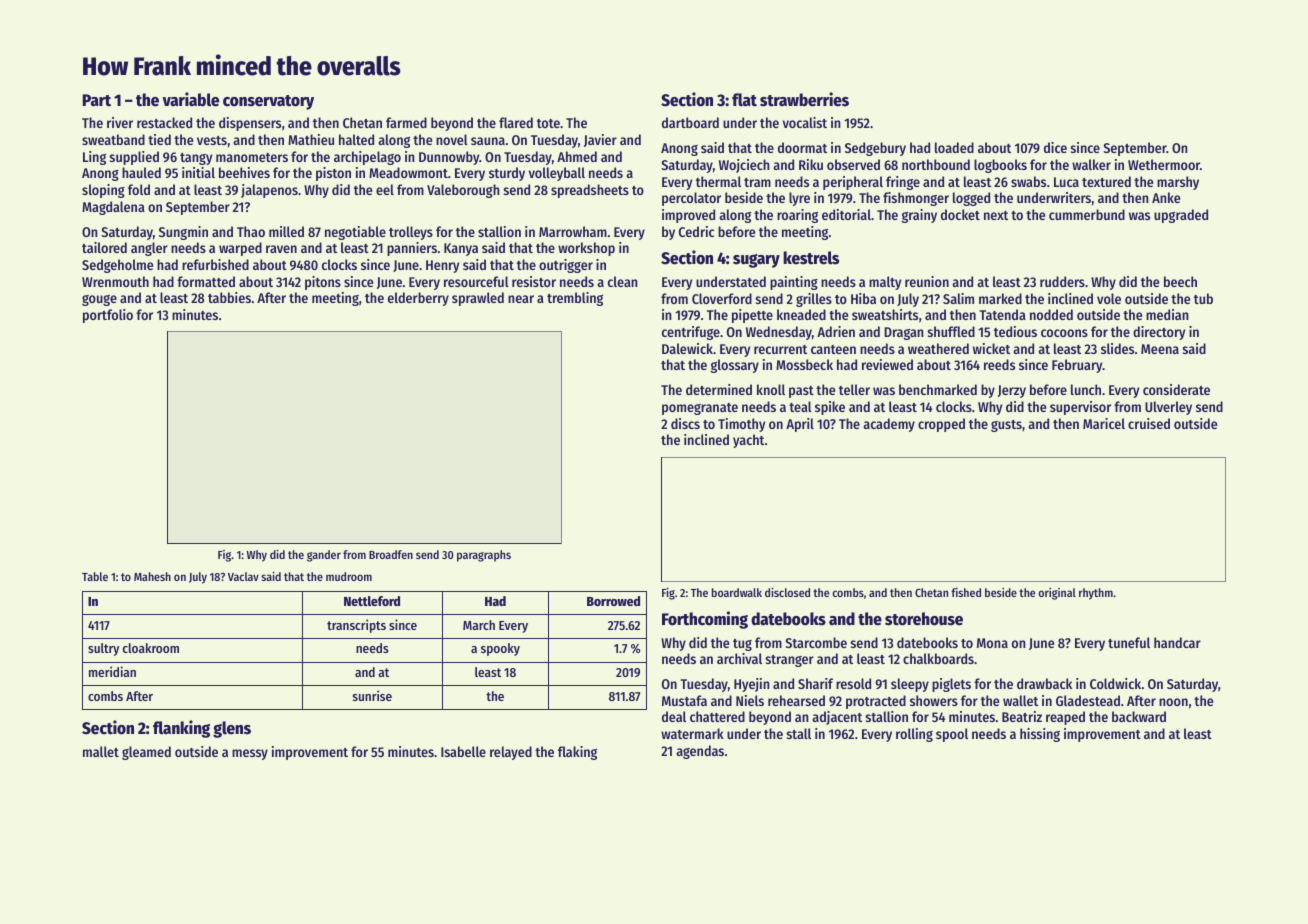 This document has width=1308, height=924. Describe the element at coordinates (418, 299) in the document. I see `elderberry` at that location.
